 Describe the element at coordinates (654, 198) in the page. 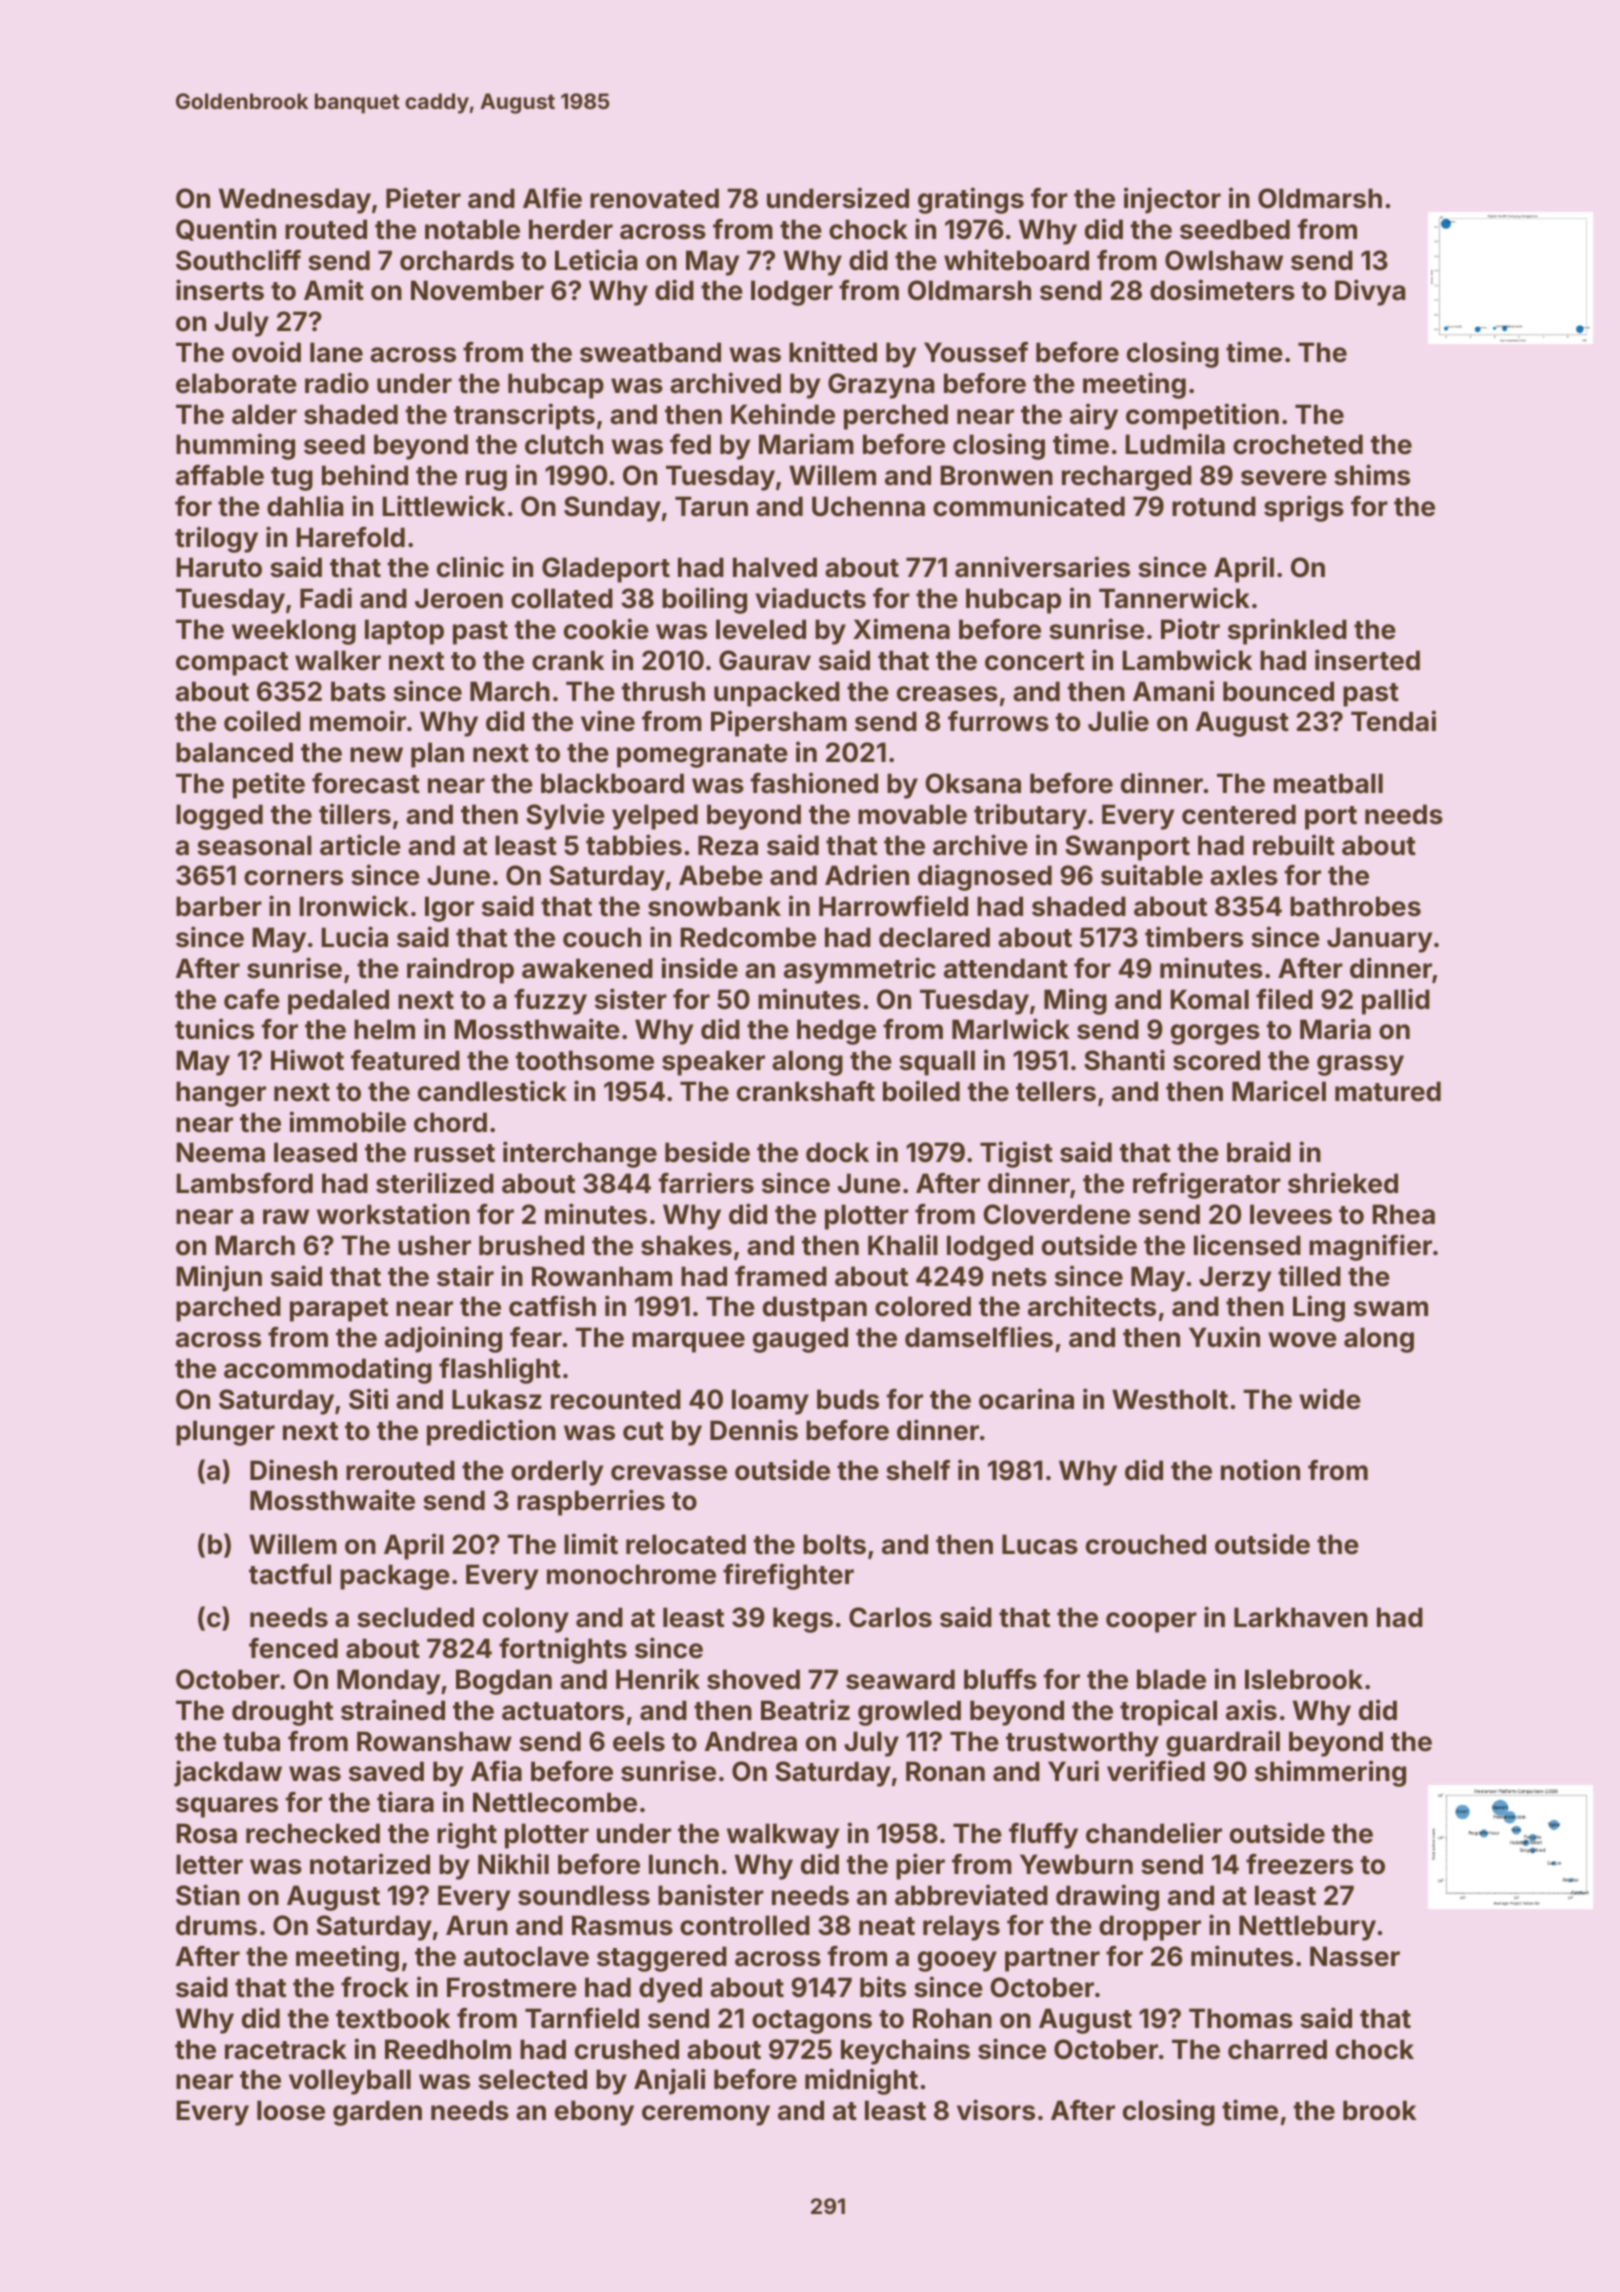

I see `renovated` at that location.
